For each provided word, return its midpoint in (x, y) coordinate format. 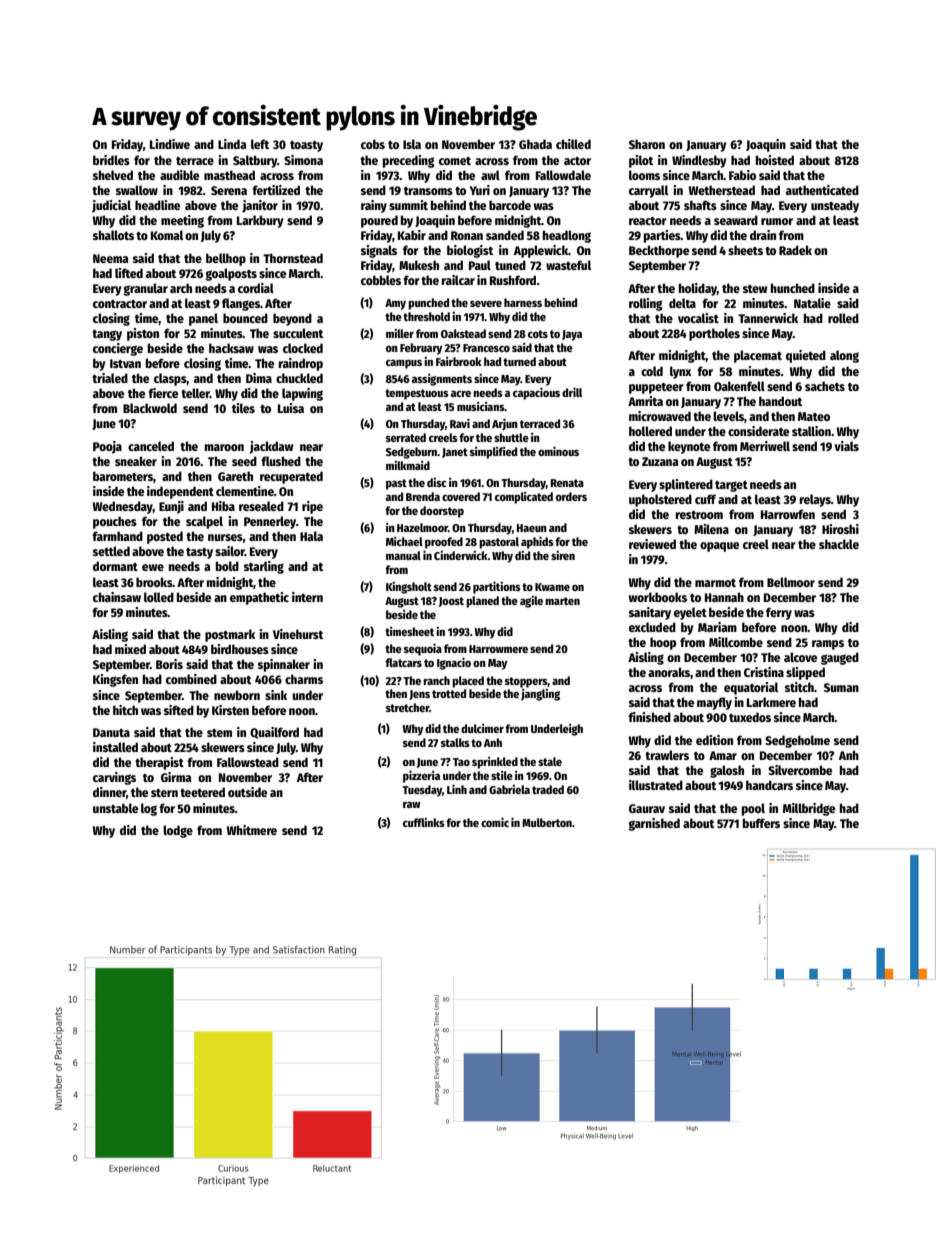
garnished (654, 824)
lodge (178, 831)
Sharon (647, 144)
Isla (412, 144)
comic (495, 822)
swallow (137, 190)
